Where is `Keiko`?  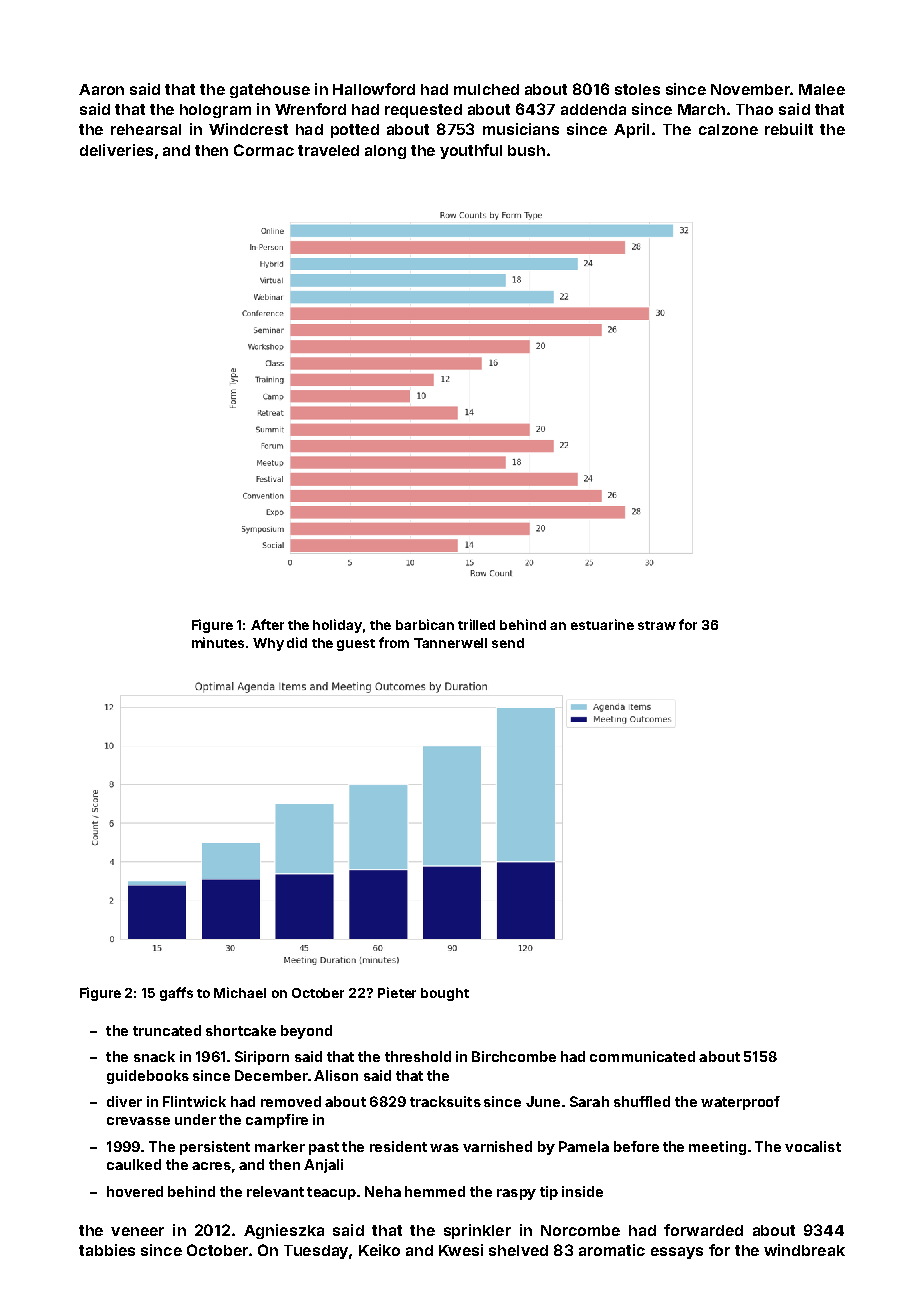
Keiko is located at coordinates (379, 1250).
